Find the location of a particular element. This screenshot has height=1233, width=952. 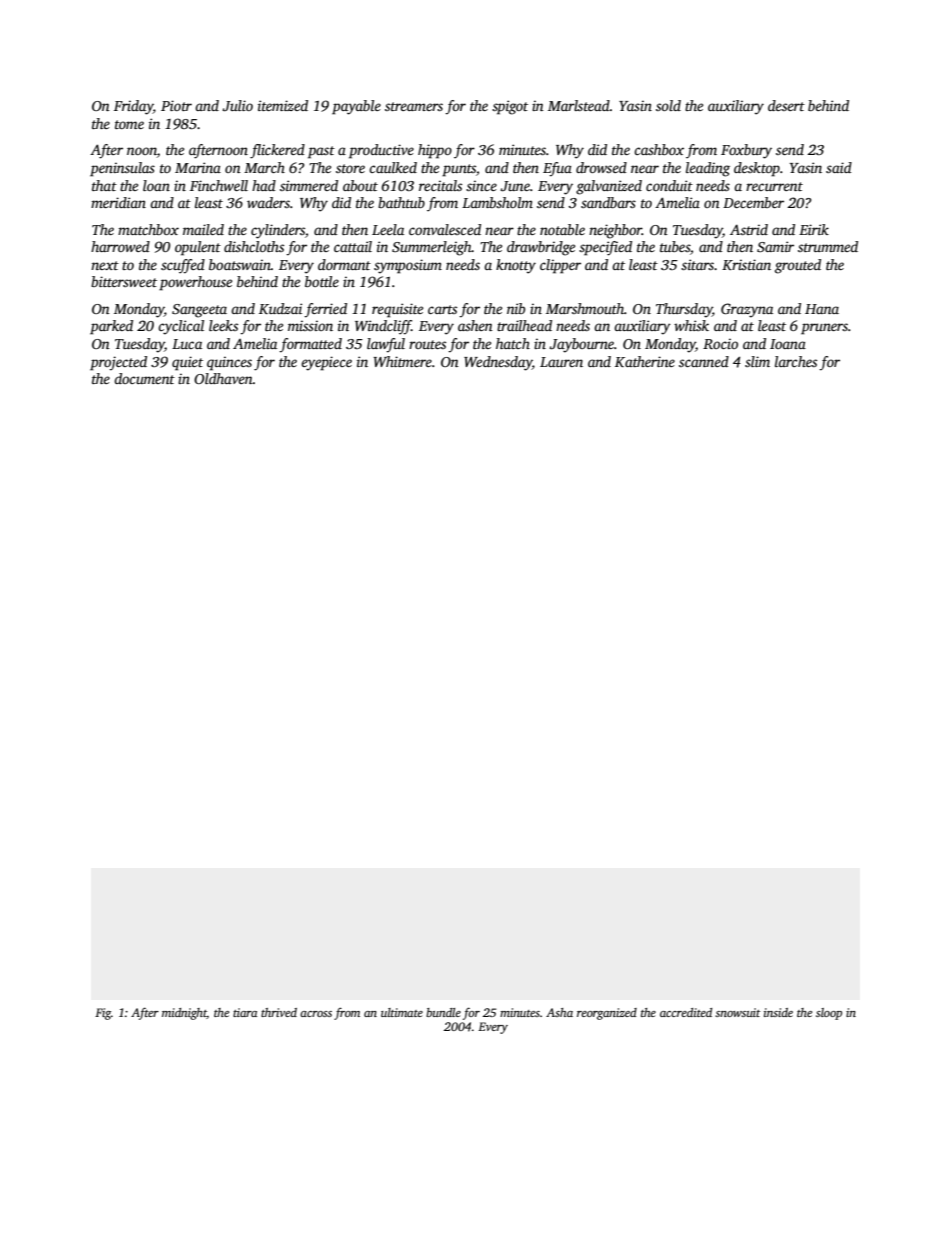

slim is located at coordinates (757, 361).
